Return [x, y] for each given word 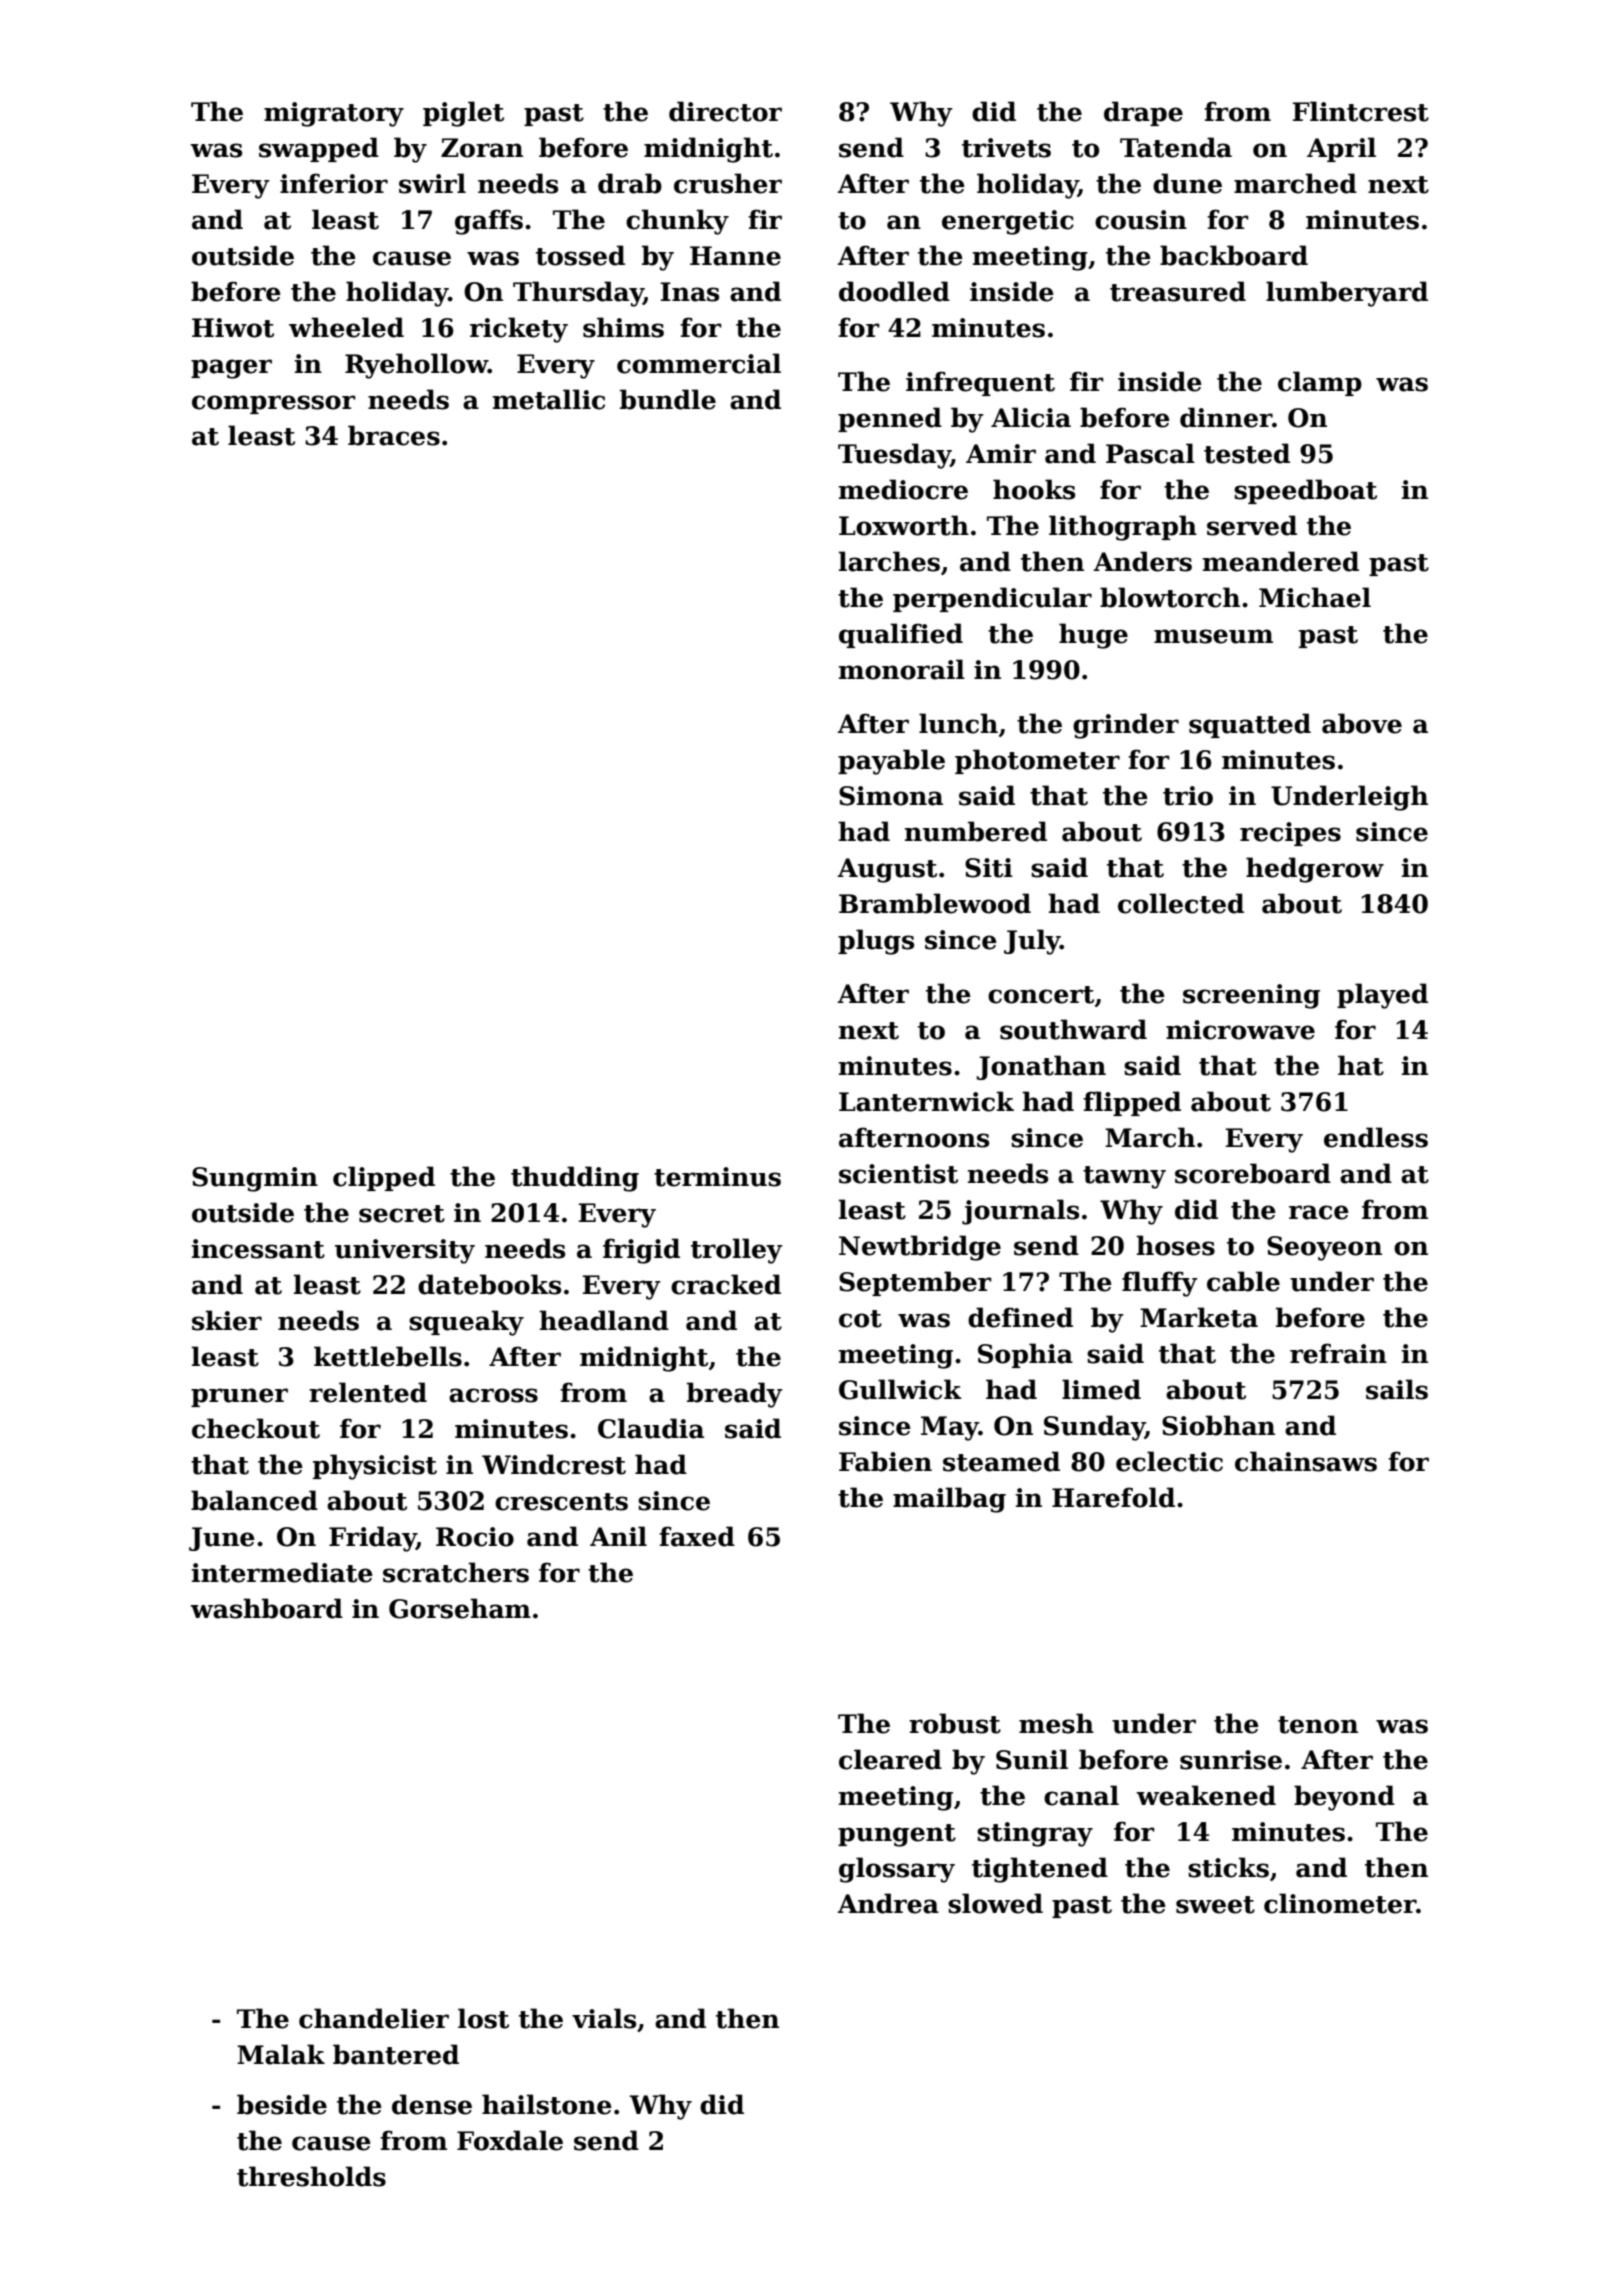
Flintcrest [1361, 111]
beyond [1344, 1798]
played [1382, 996]
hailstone [547, 2104]
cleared [890, 1759]
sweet [1215, 1905]
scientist [898, 1174]
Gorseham [460, 1608]
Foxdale [510, 2140]
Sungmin [255, 1179]
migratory [334, 114]
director [725, 111]
